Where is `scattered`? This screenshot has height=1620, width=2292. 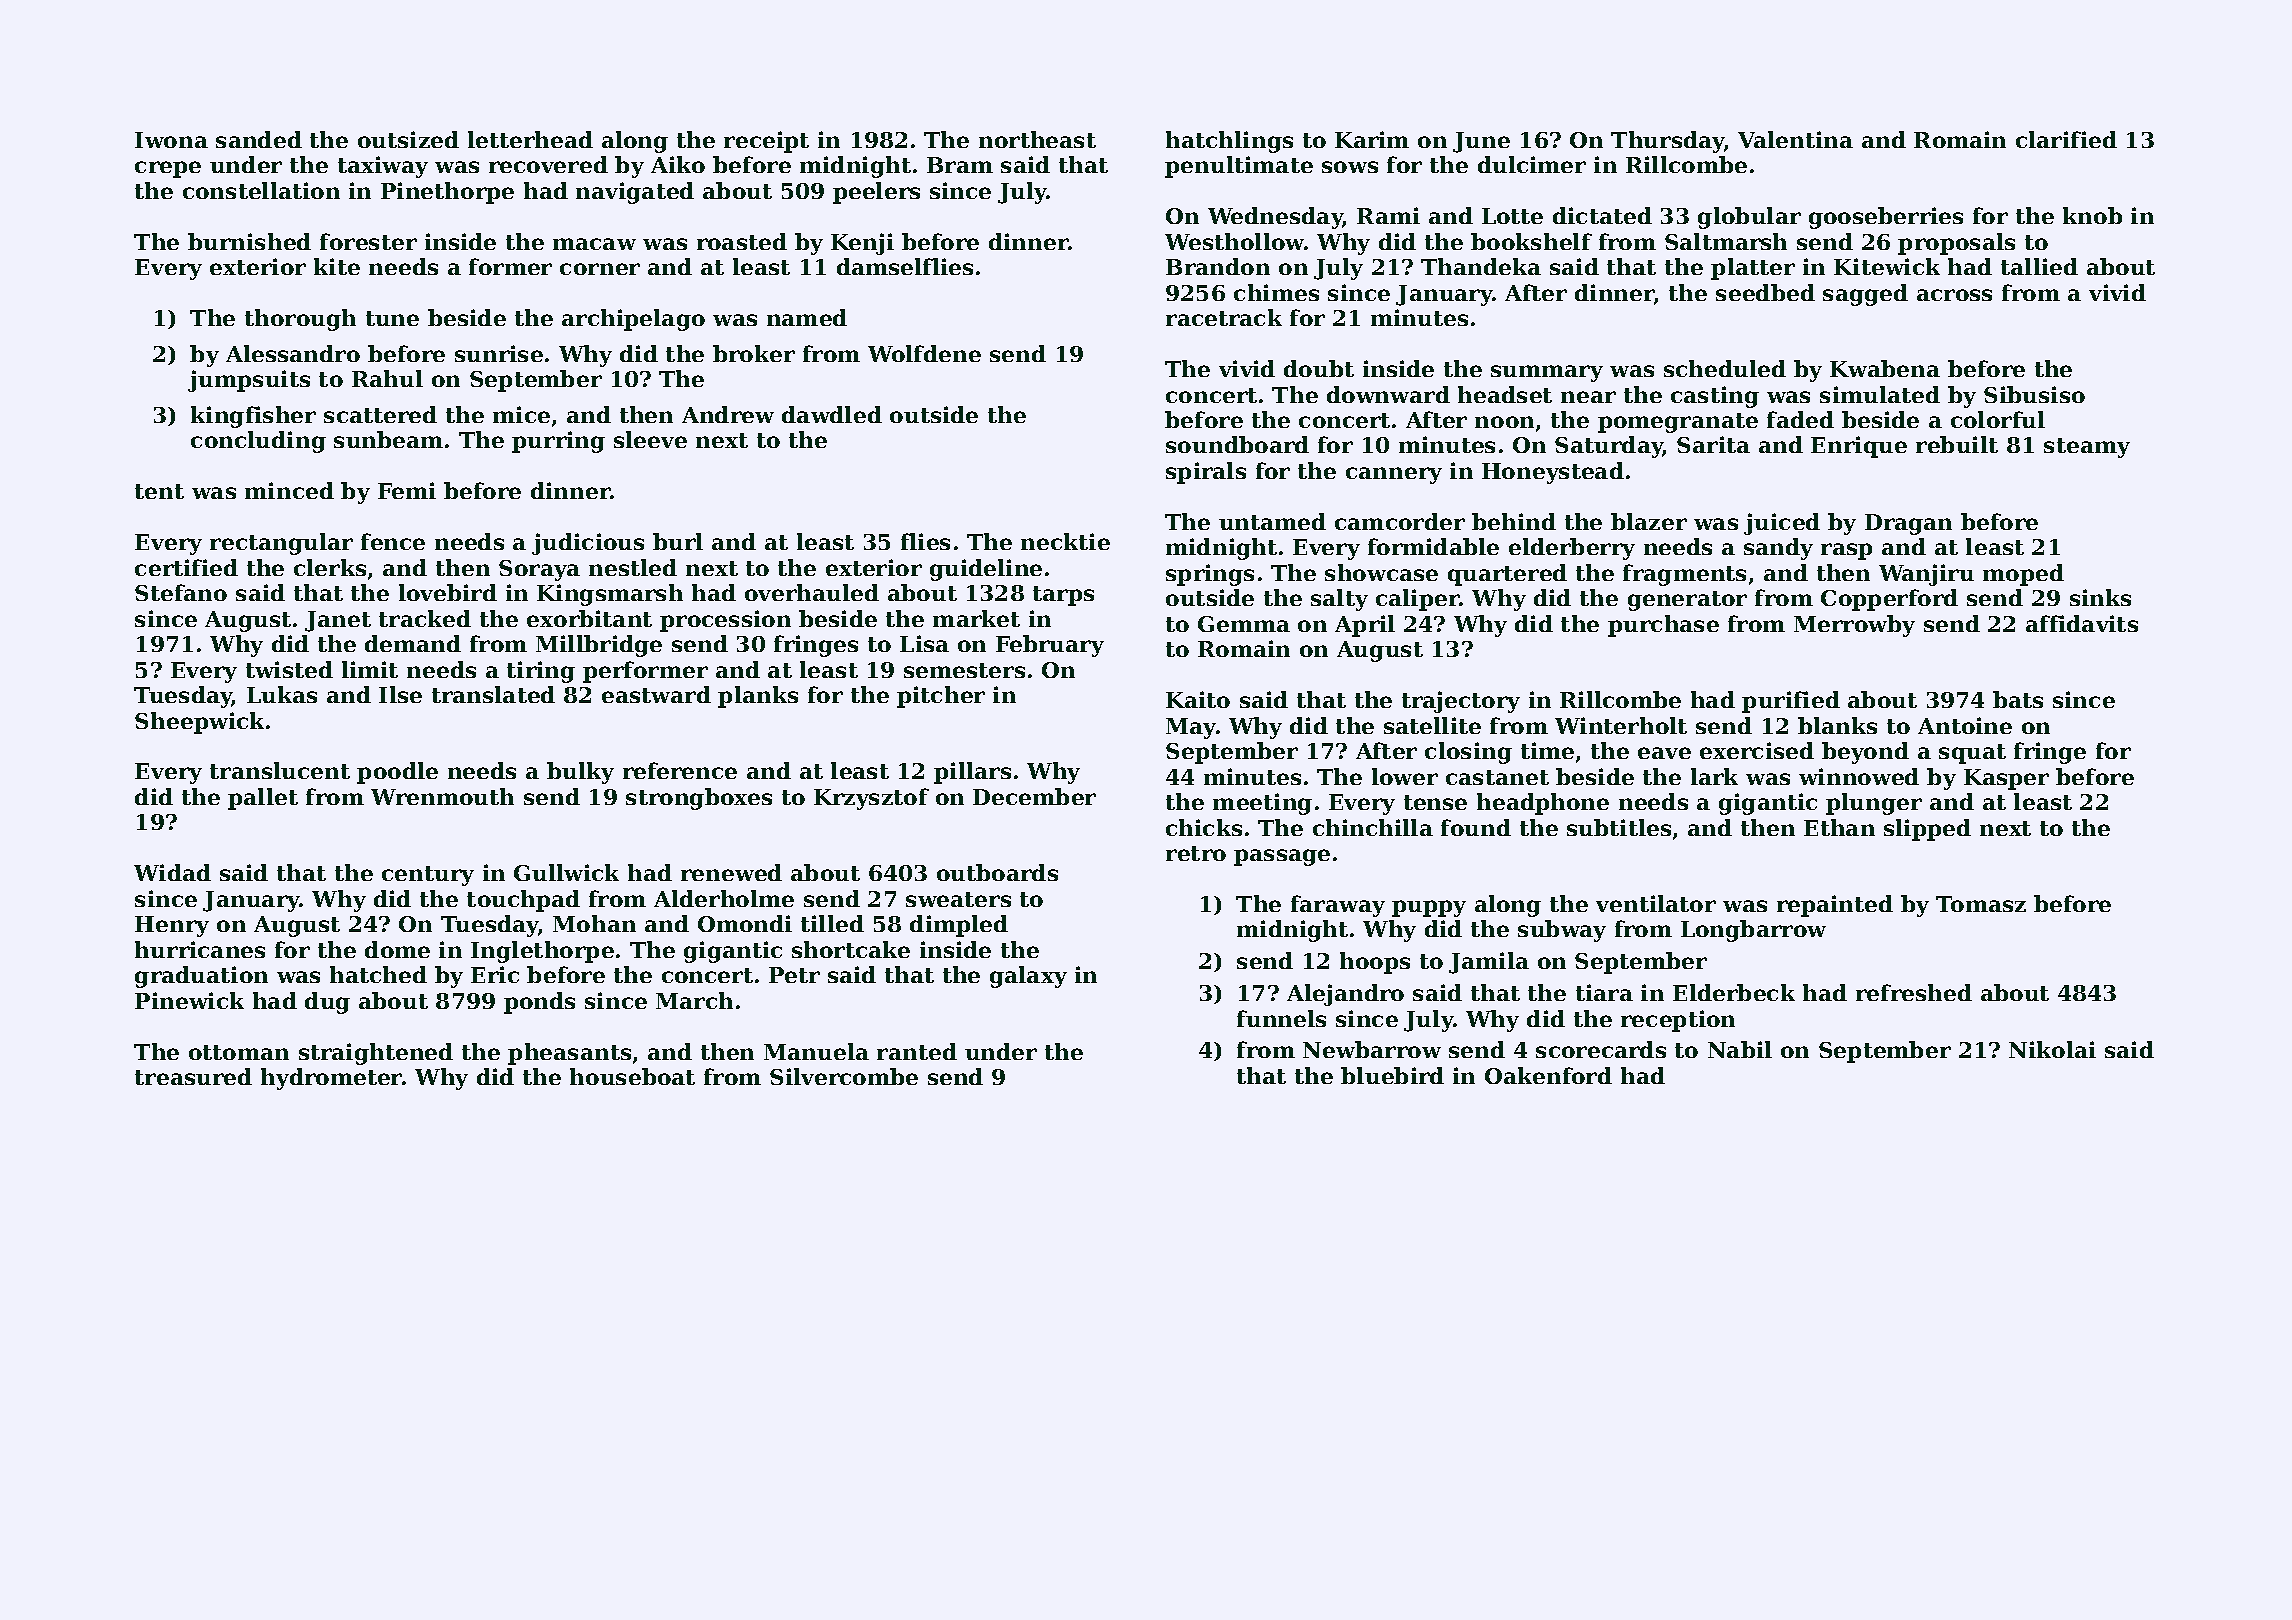 scattered is located at coordinates (380, 414).
